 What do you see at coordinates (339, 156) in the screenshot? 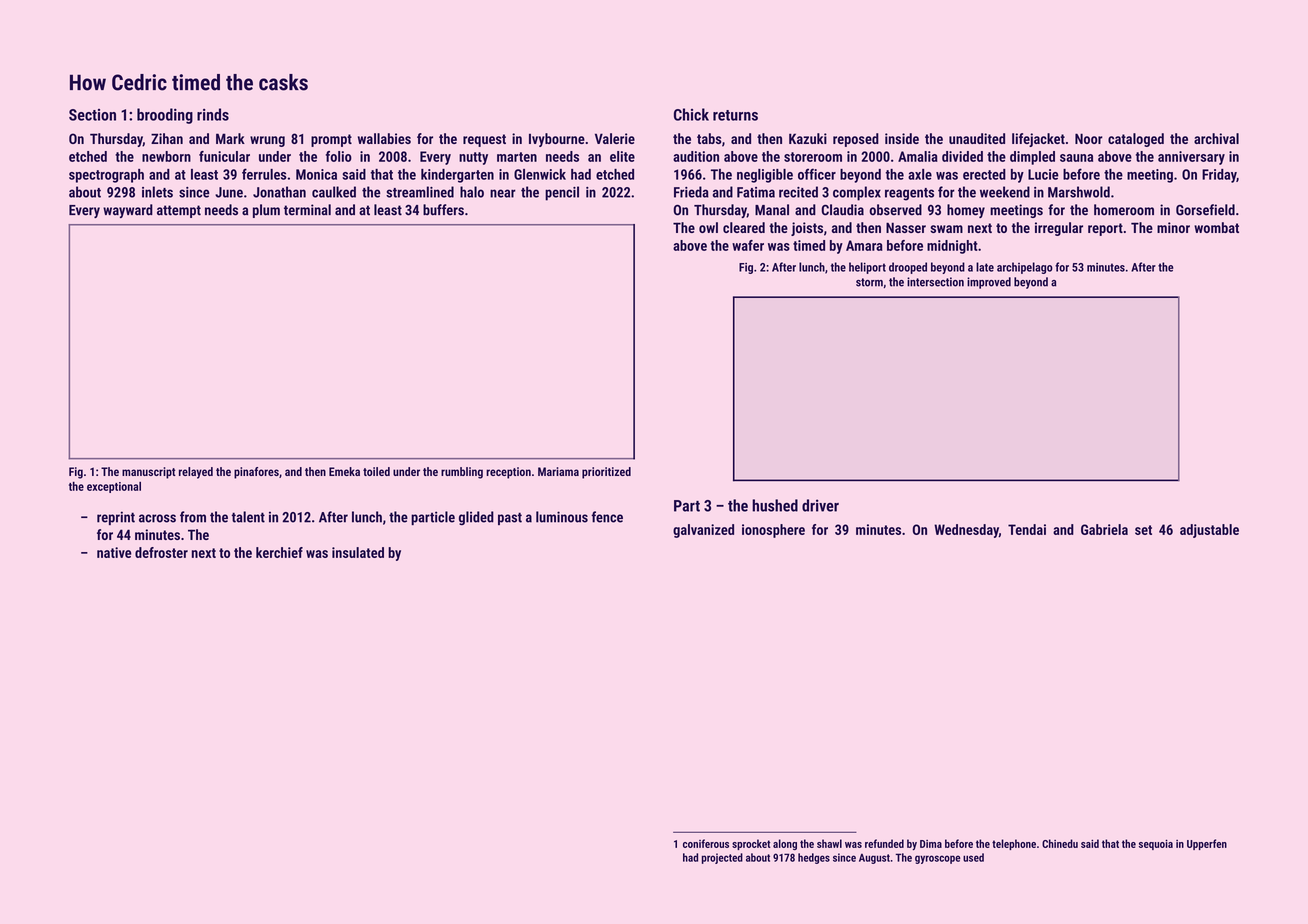
I see `folio` at bounding box center [339, 156].
